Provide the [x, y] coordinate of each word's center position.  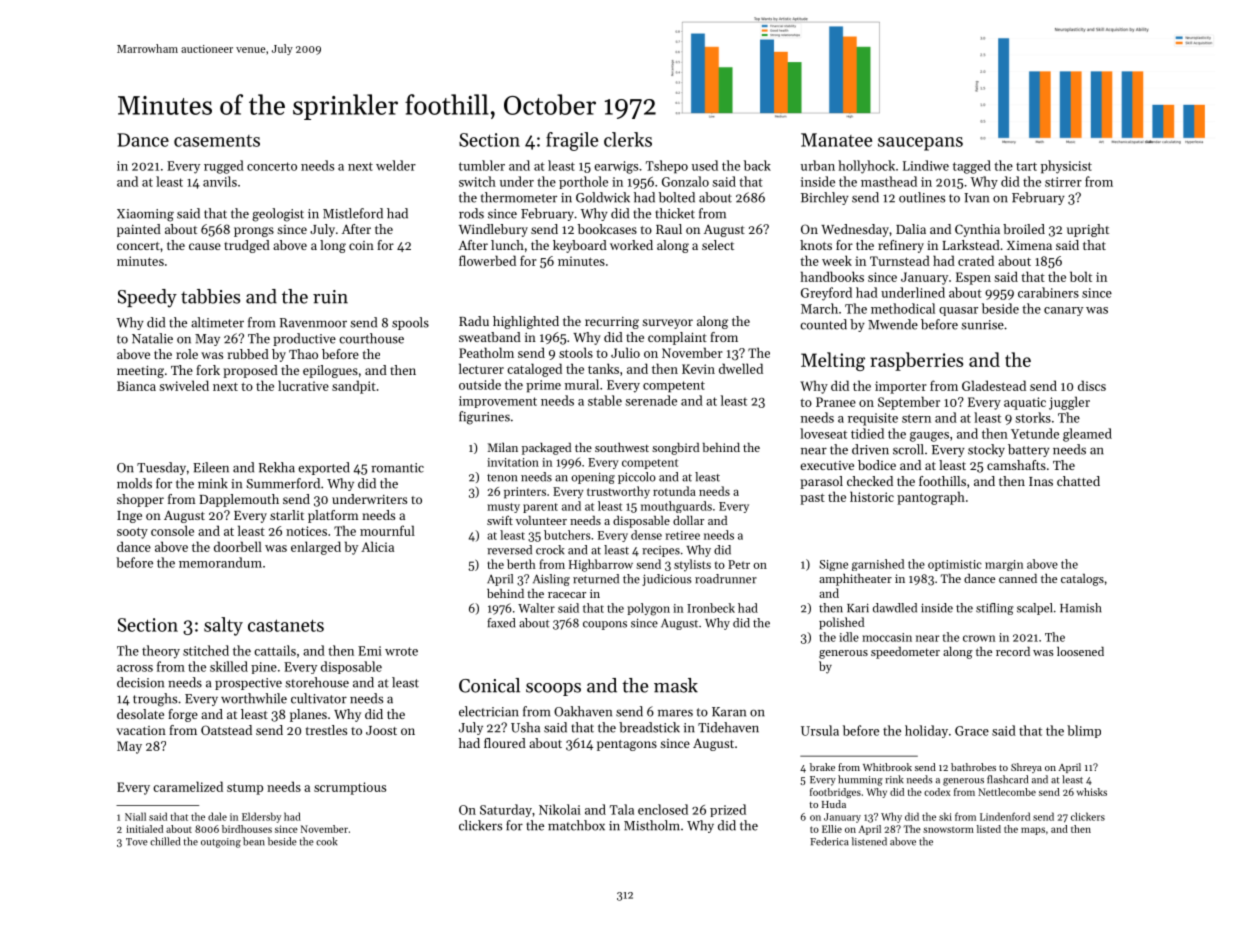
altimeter [217, 322]
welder [396, 165]
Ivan [976, 198]
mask [676, 685]
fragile [572, 141]
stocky [986, 450]
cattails [275, 650]
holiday [926, 731]
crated [976, 260]
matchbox [576, 825]
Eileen [211, 467]
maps [1033, 831]
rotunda [674, 491]
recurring [612, 323]
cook [326, 841]
